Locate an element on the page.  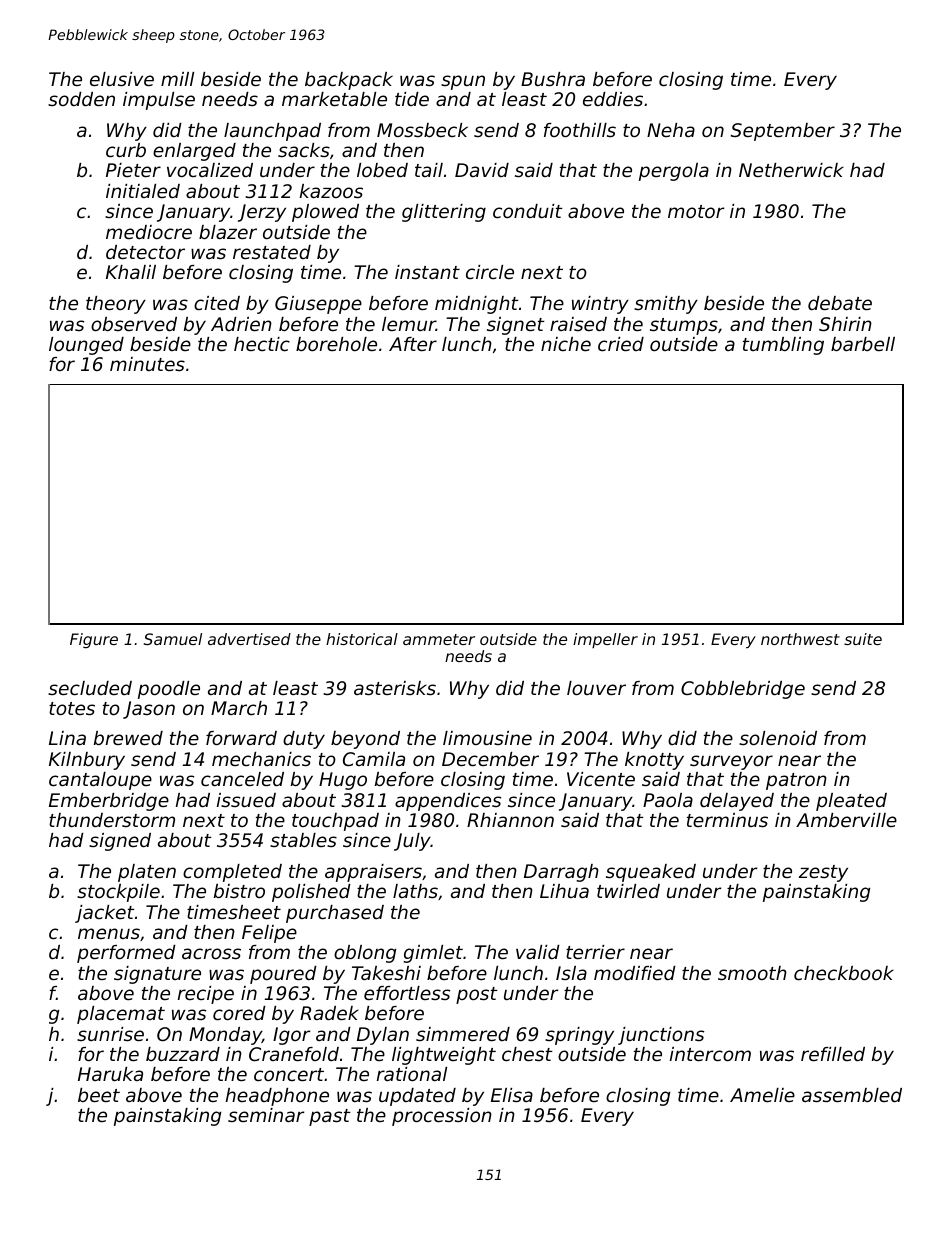
advertised is located at coordinates (249, 639).
